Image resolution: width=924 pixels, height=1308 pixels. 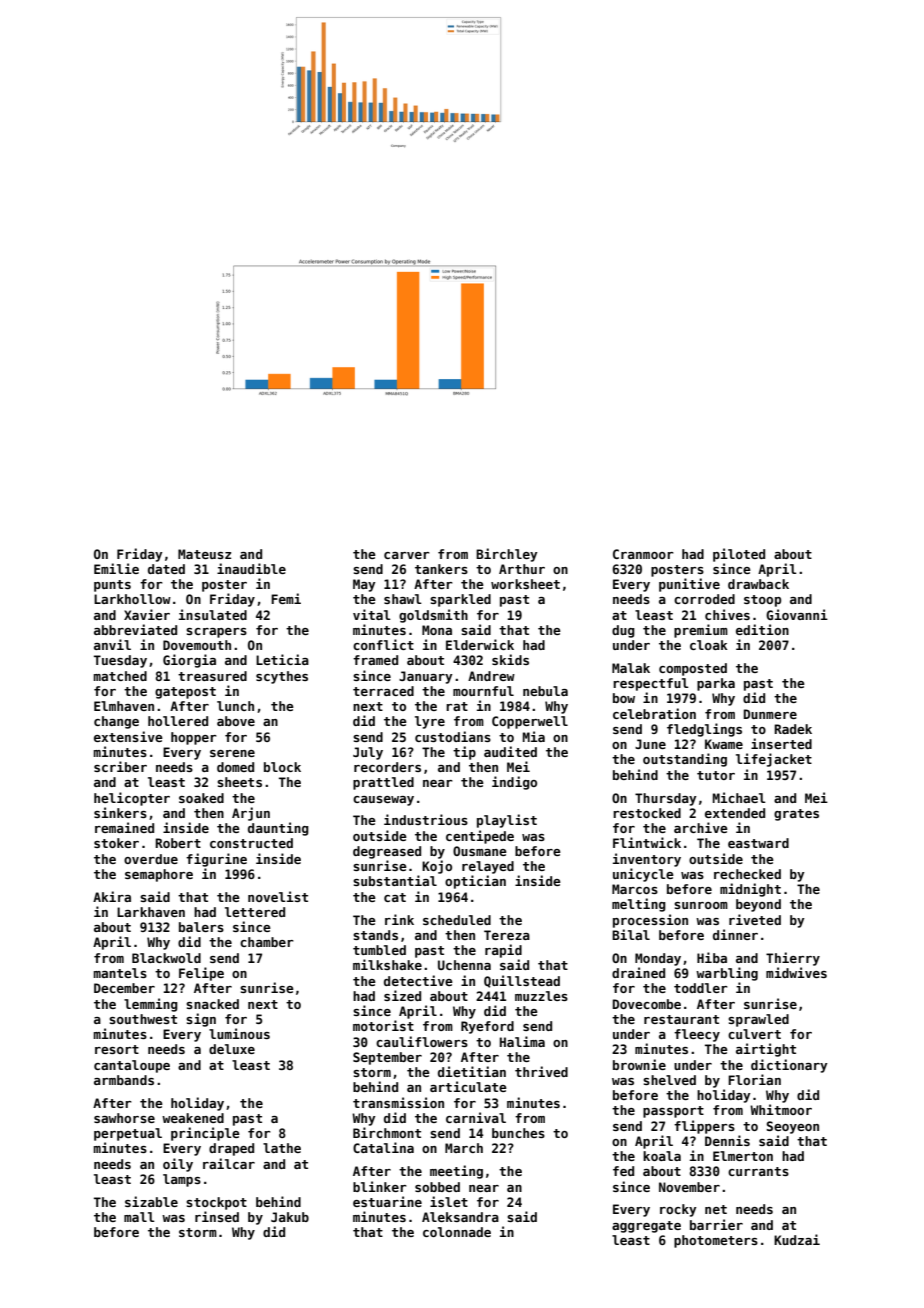 I want to click on Mateusz, so click(x=204, y=554).
